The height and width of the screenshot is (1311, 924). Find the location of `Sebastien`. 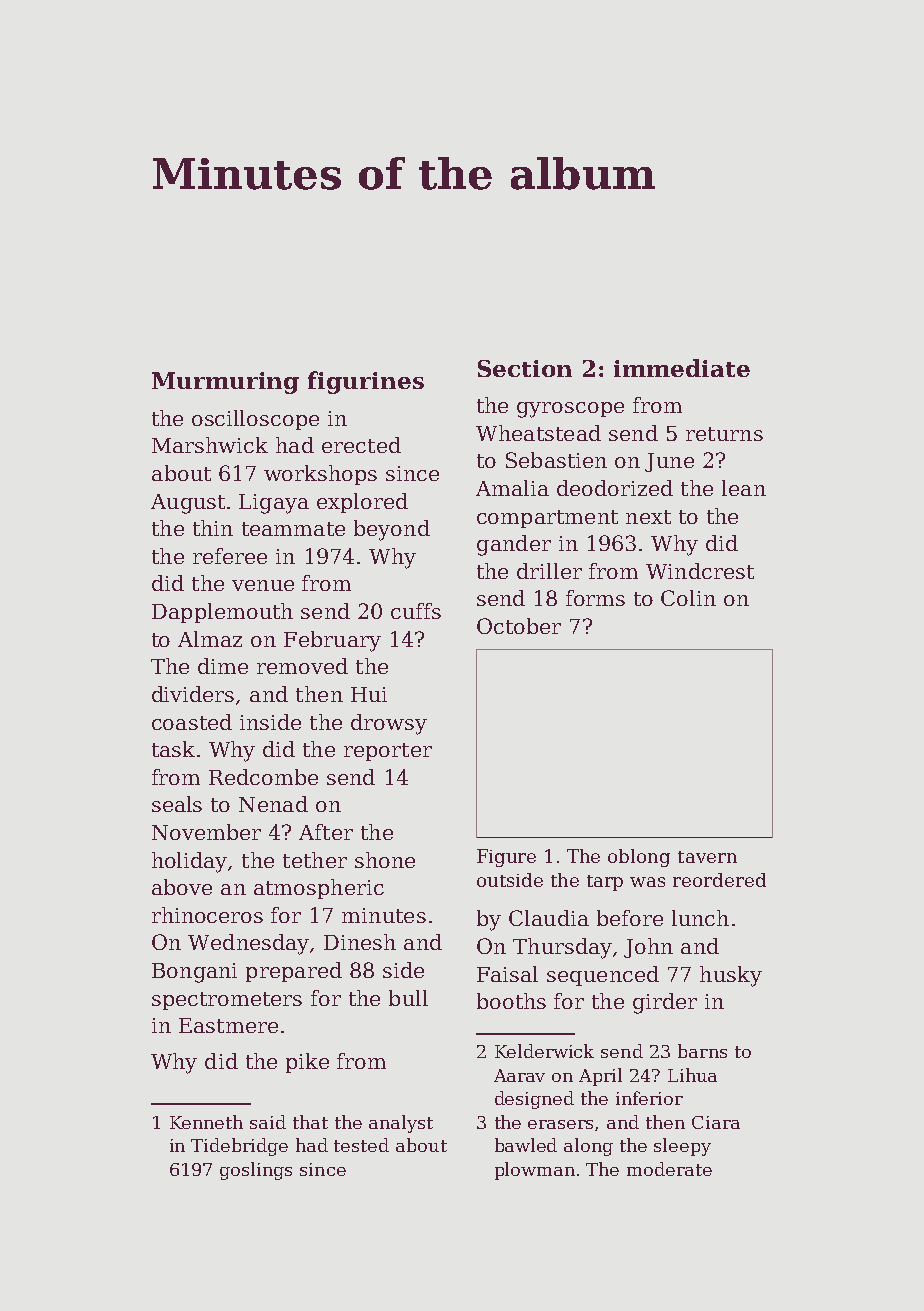

Sebastien is located at coordinates (556, 460).
